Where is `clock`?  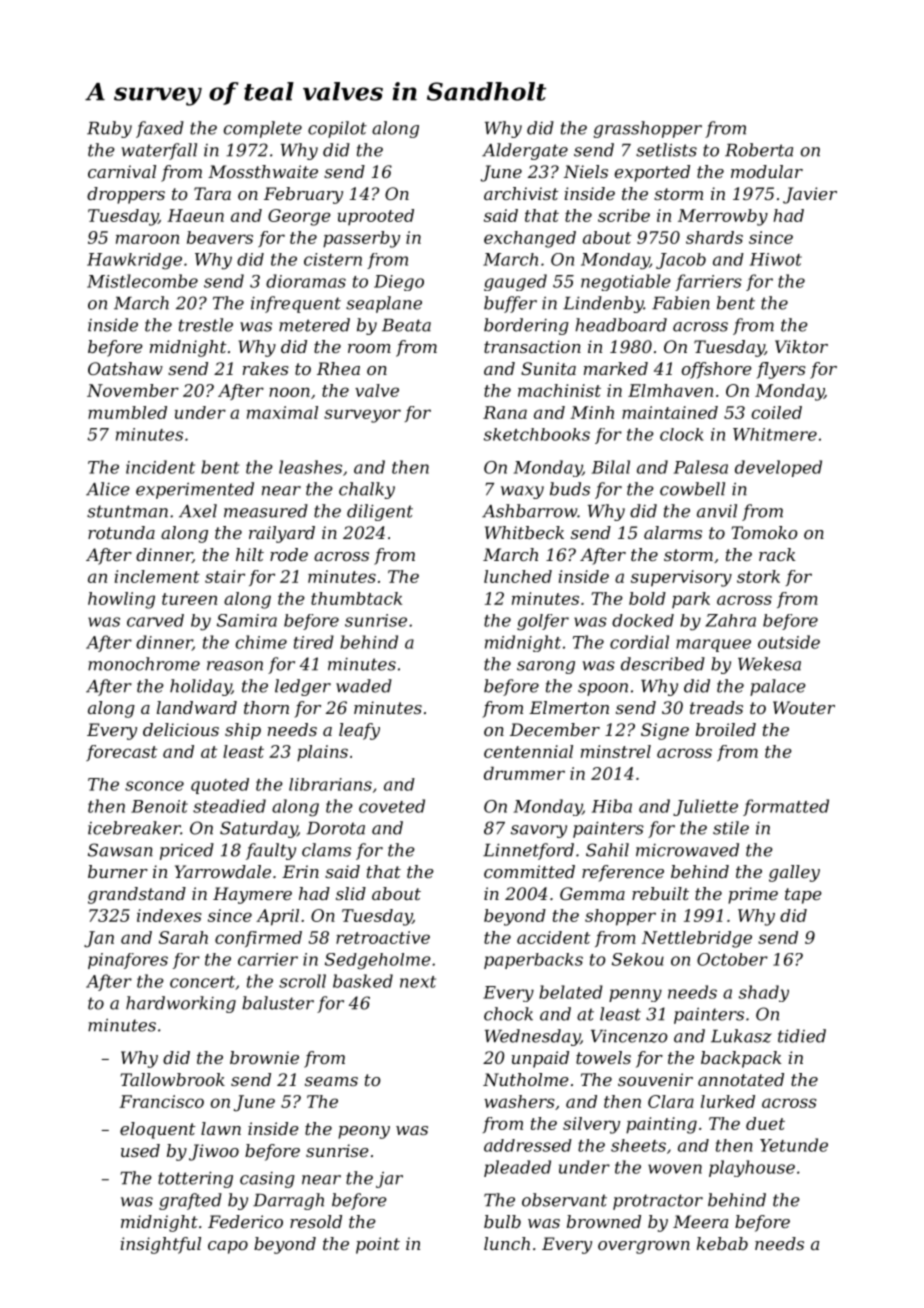 clock is located at coordinates (682, 434).
